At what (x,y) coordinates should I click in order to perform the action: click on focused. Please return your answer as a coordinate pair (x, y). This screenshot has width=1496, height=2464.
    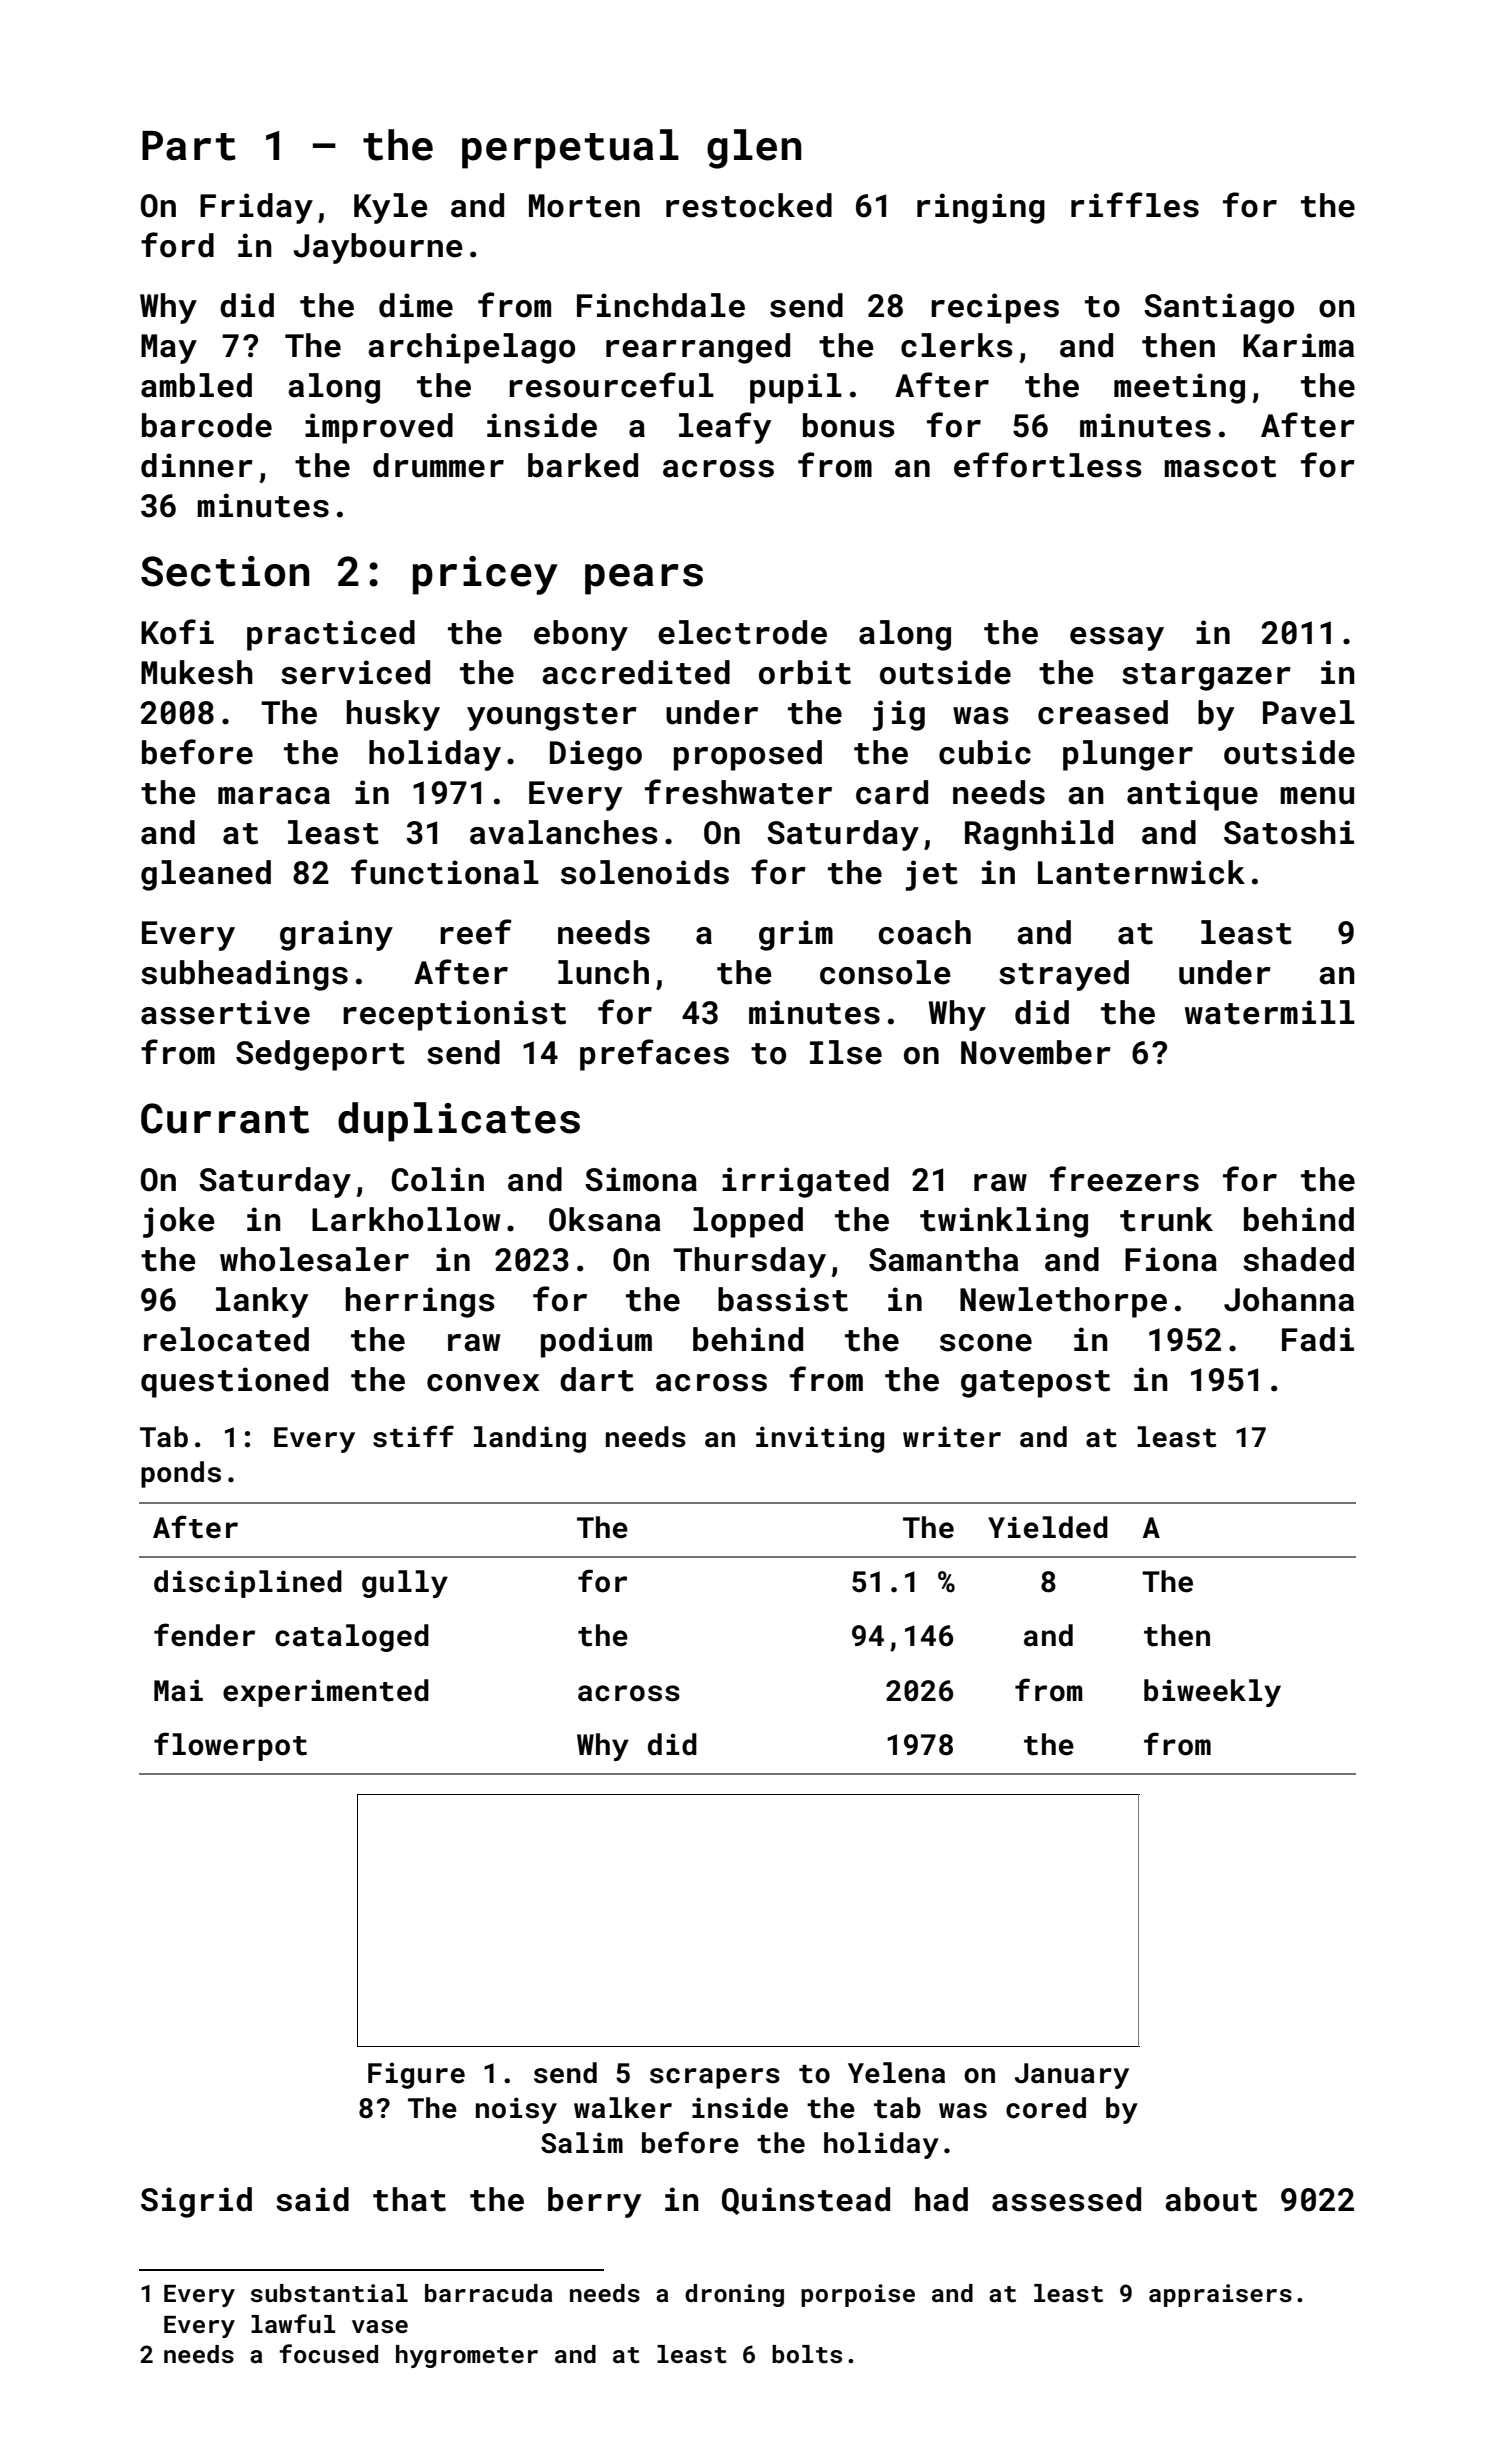
    Looking at the image, I should click on (328, 2354).
